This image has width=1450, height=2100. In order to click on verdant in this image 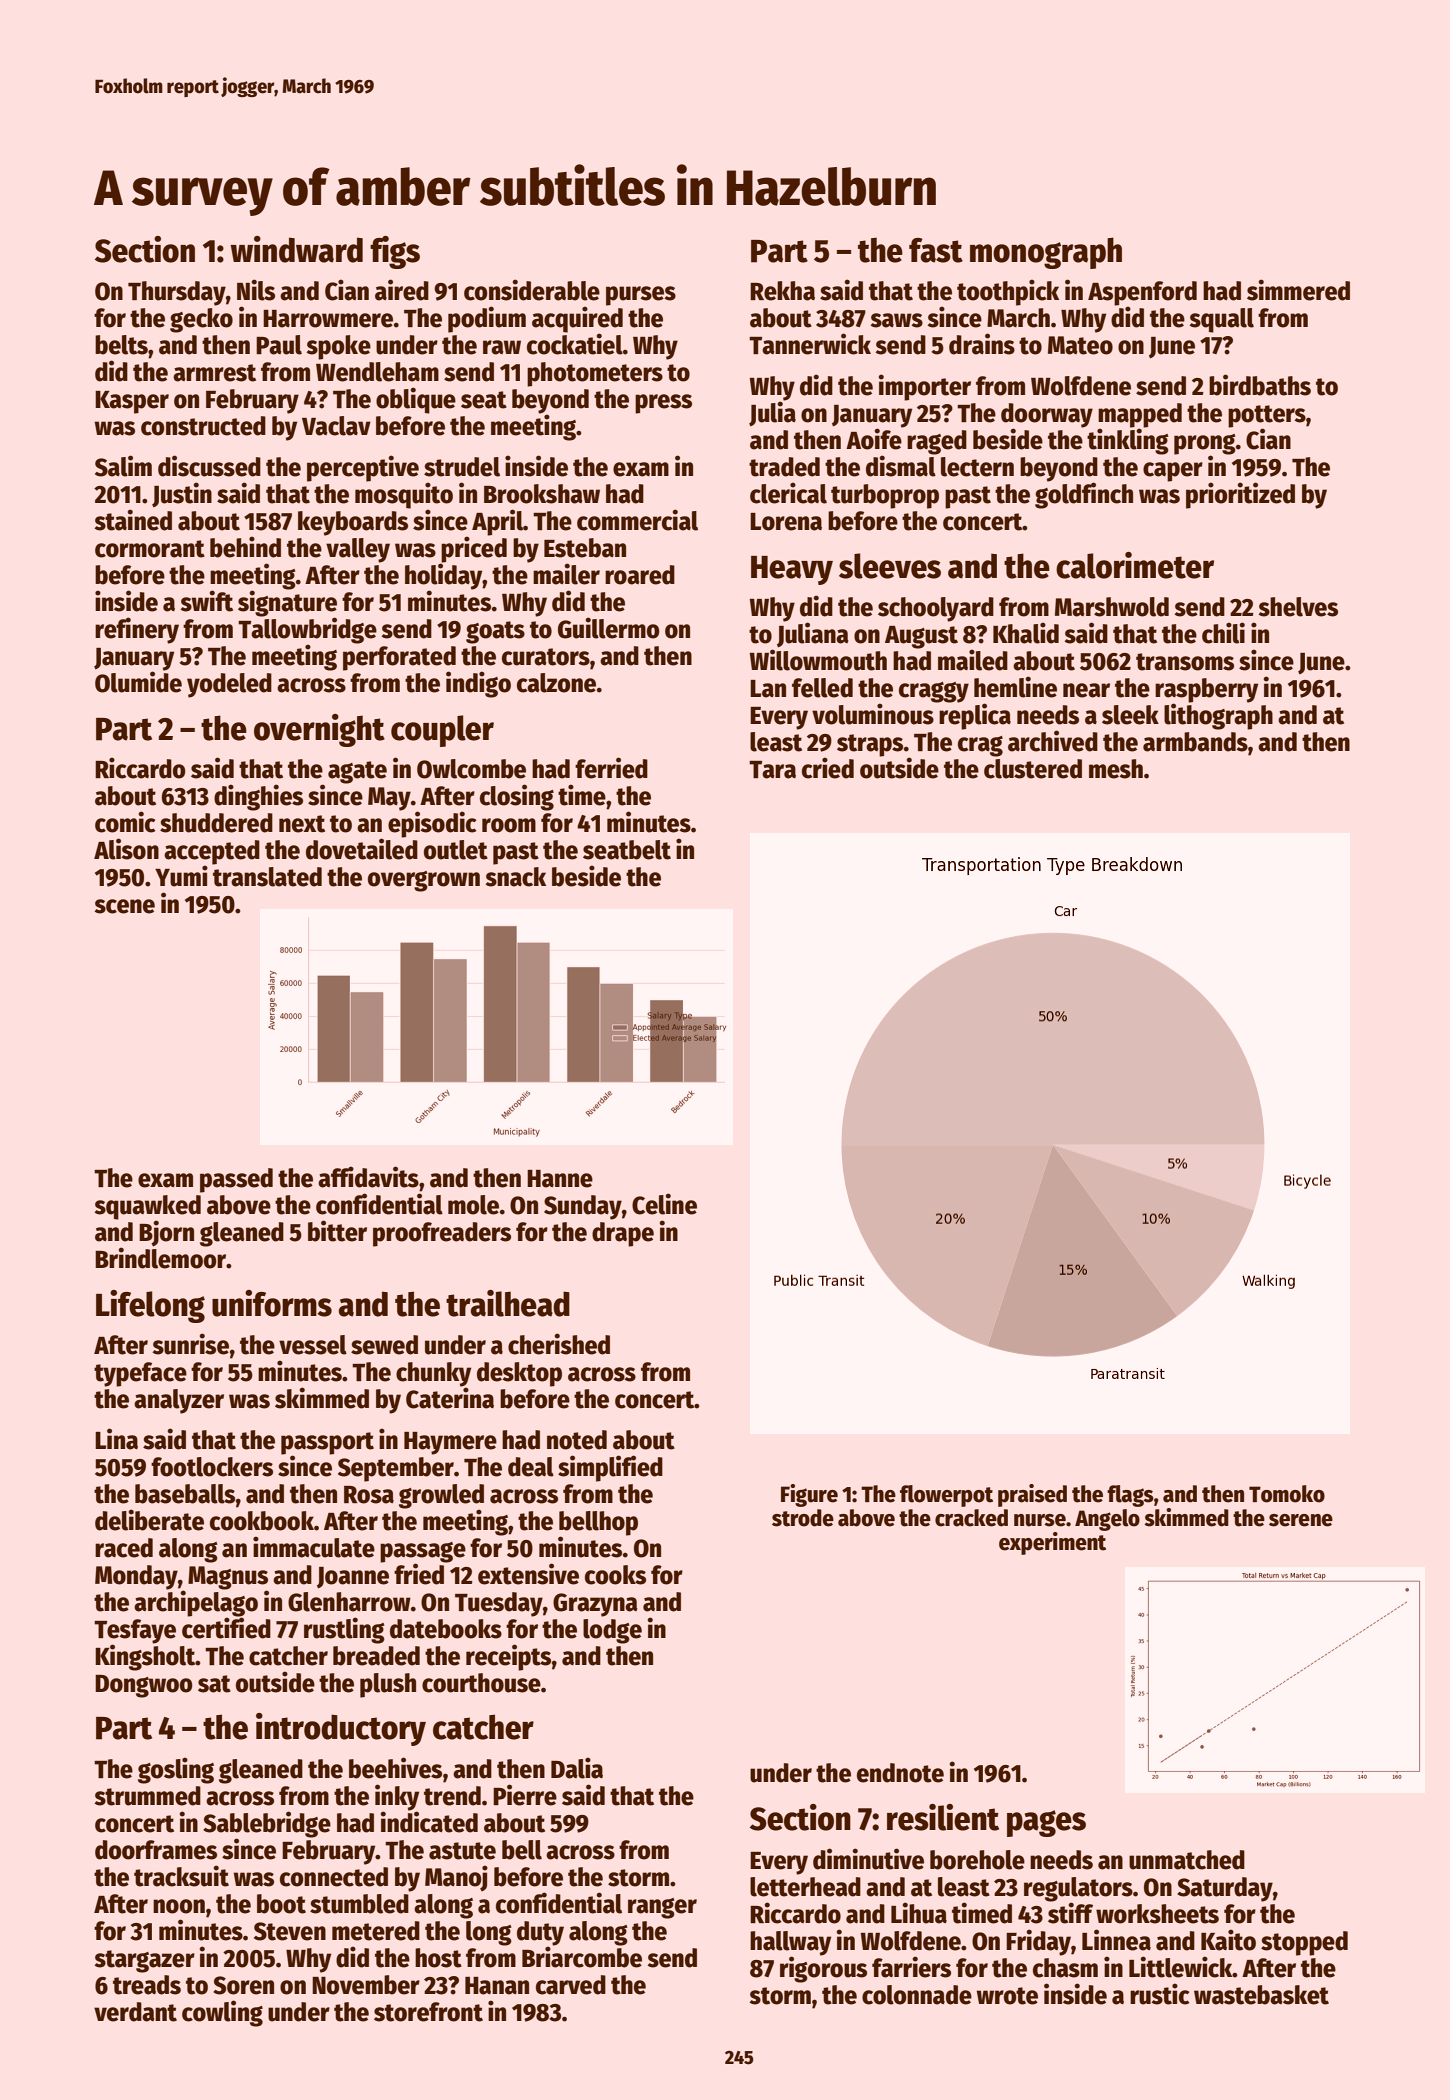, I will do `click(135, 2012)`.
